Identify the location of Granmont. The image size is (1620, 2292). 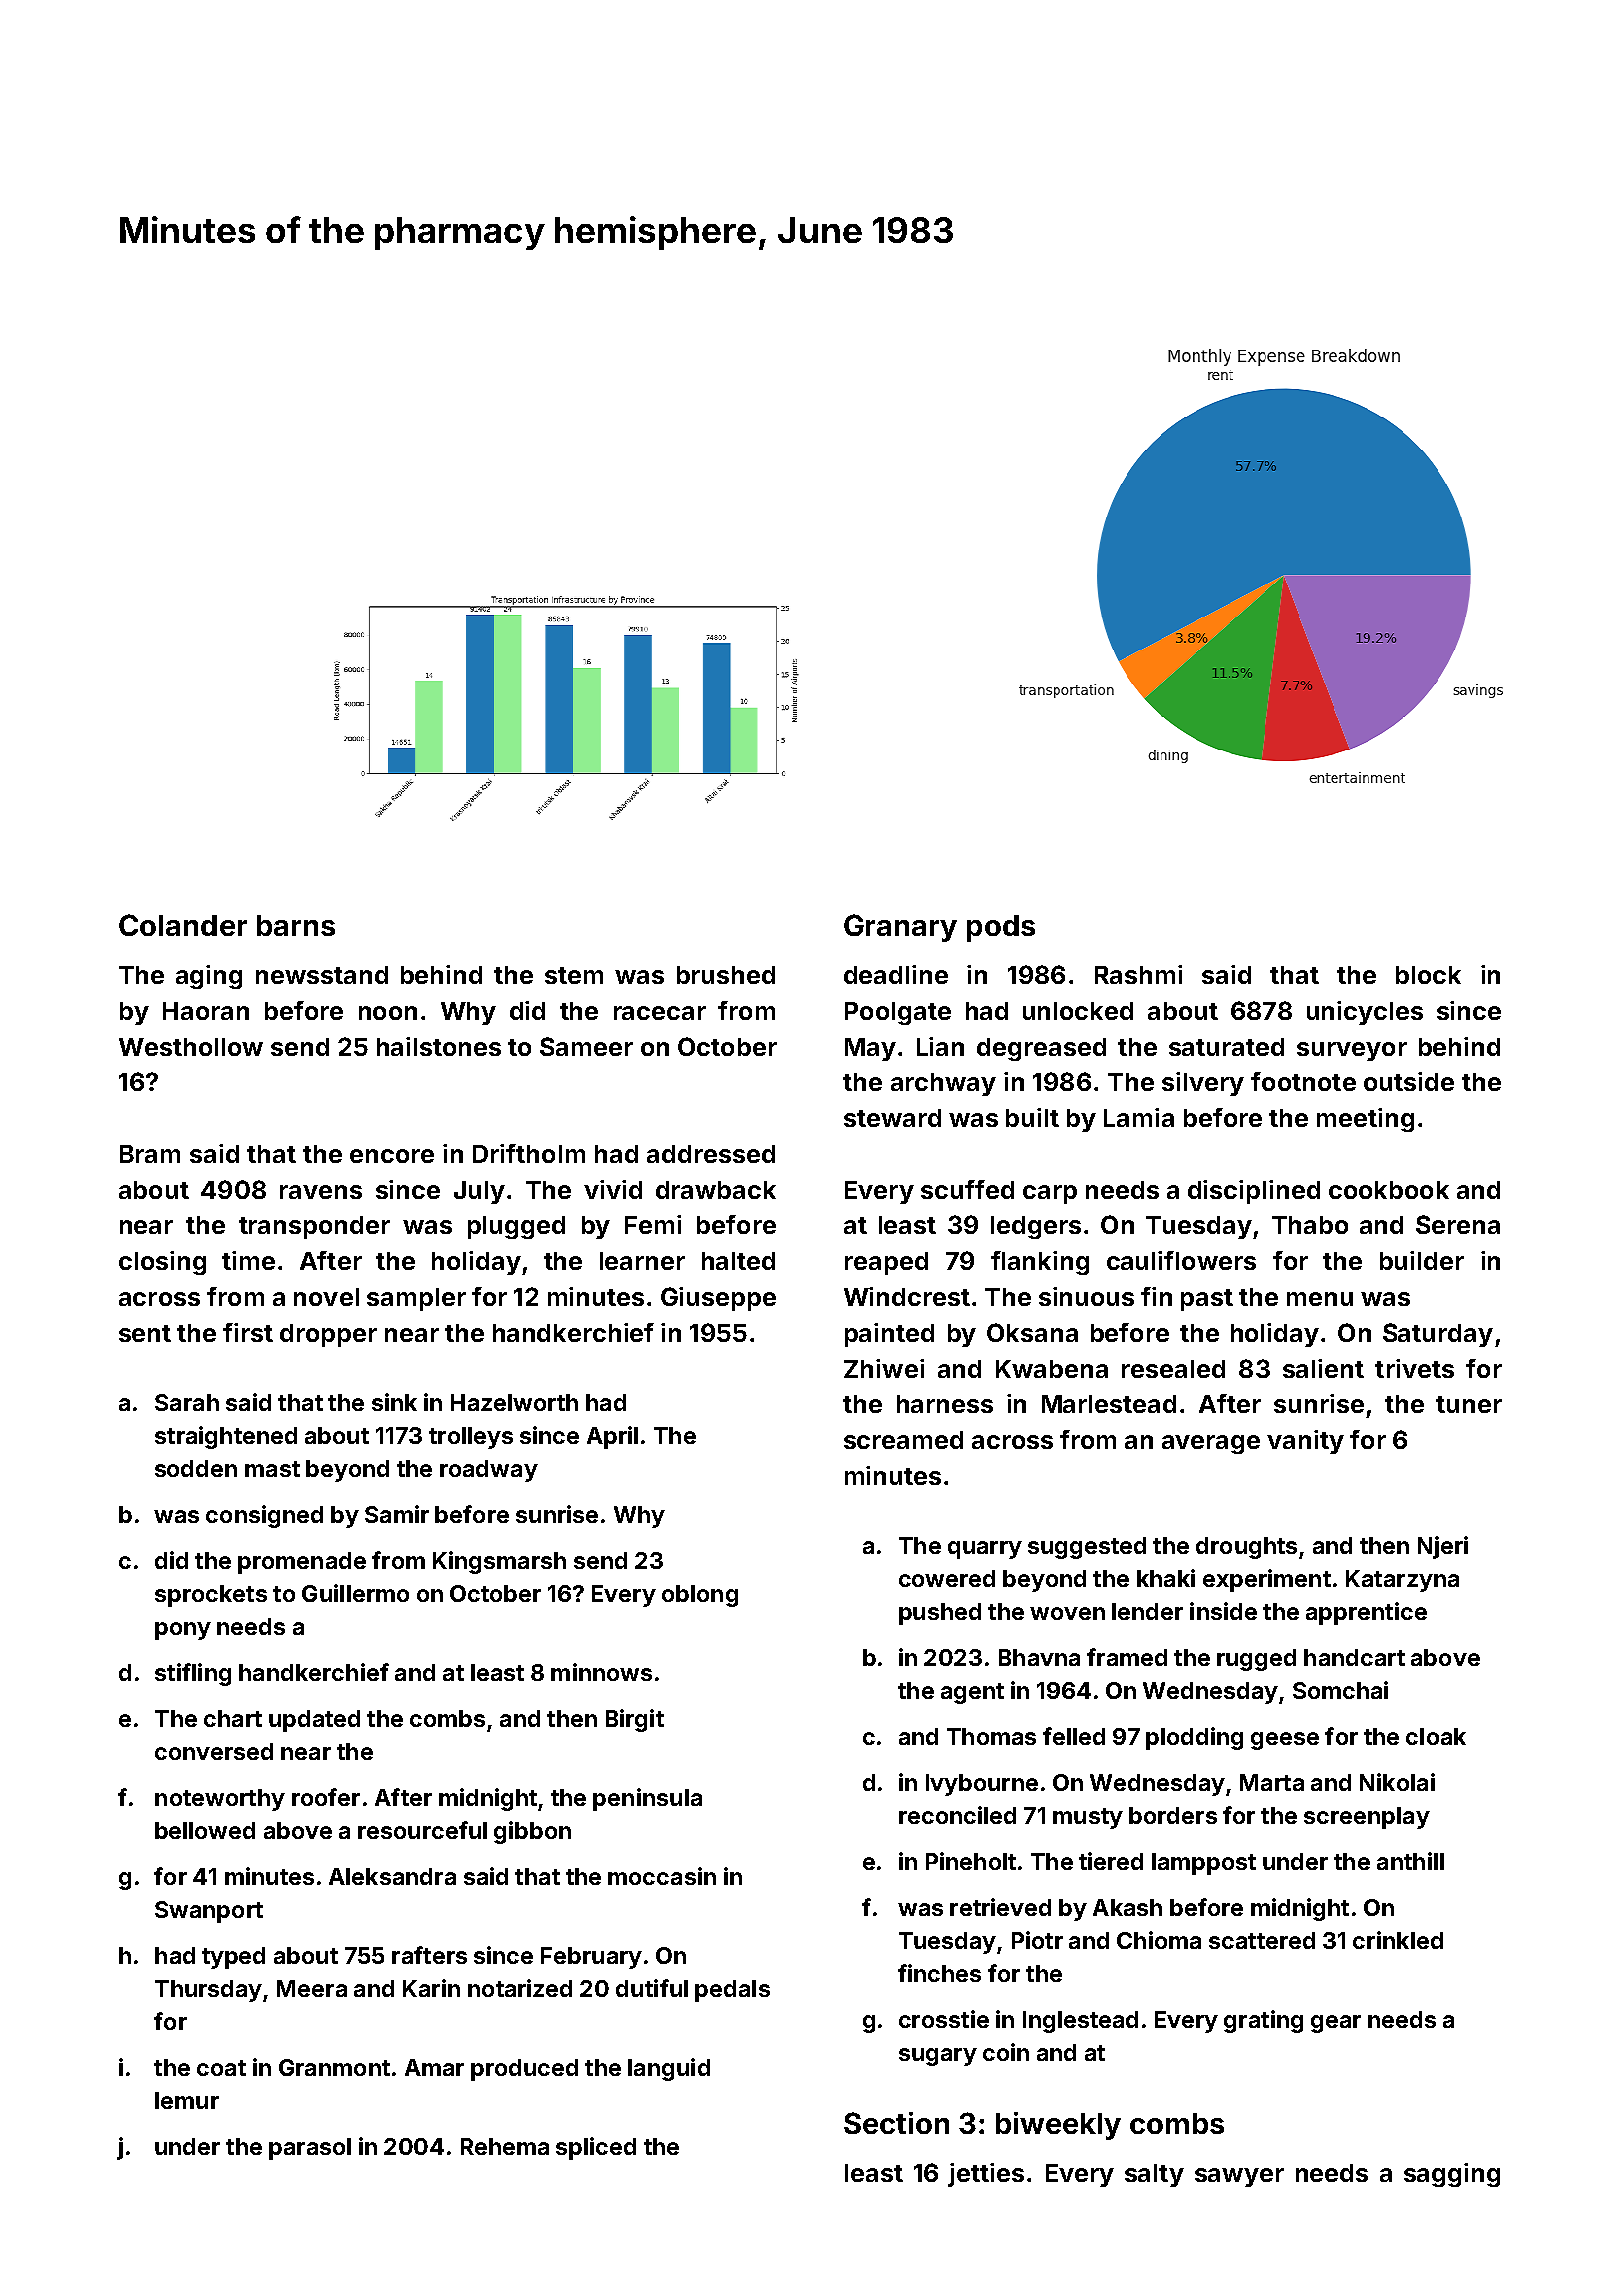
(334, 2067).
